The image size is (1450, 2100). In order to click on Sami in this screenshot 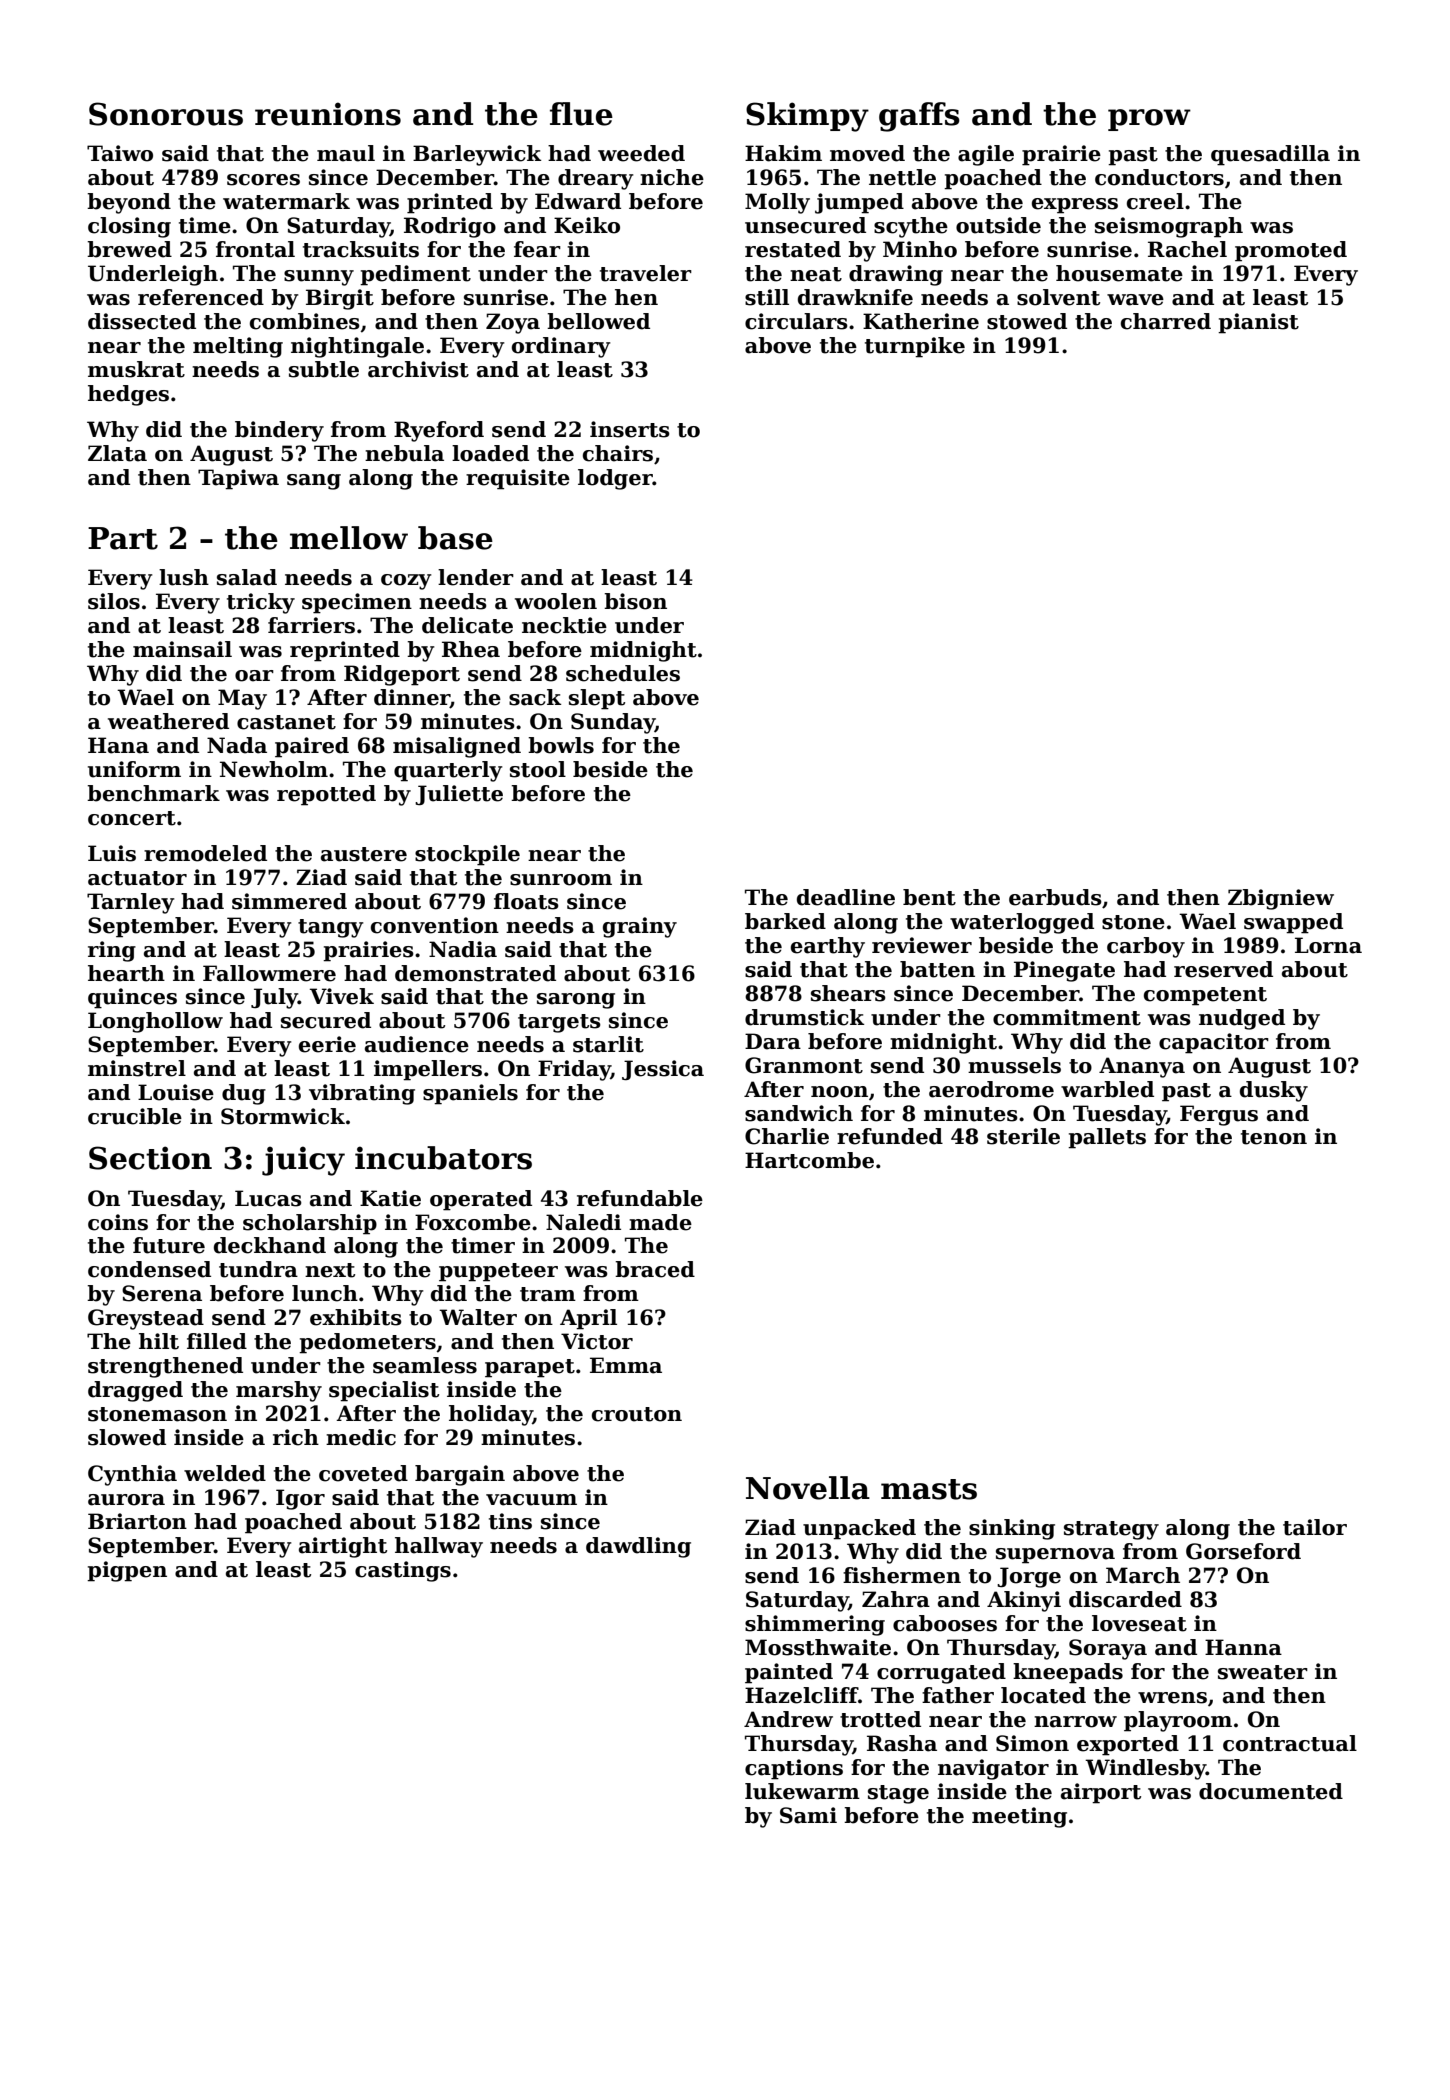, I will do `click(808, 1815)`.
